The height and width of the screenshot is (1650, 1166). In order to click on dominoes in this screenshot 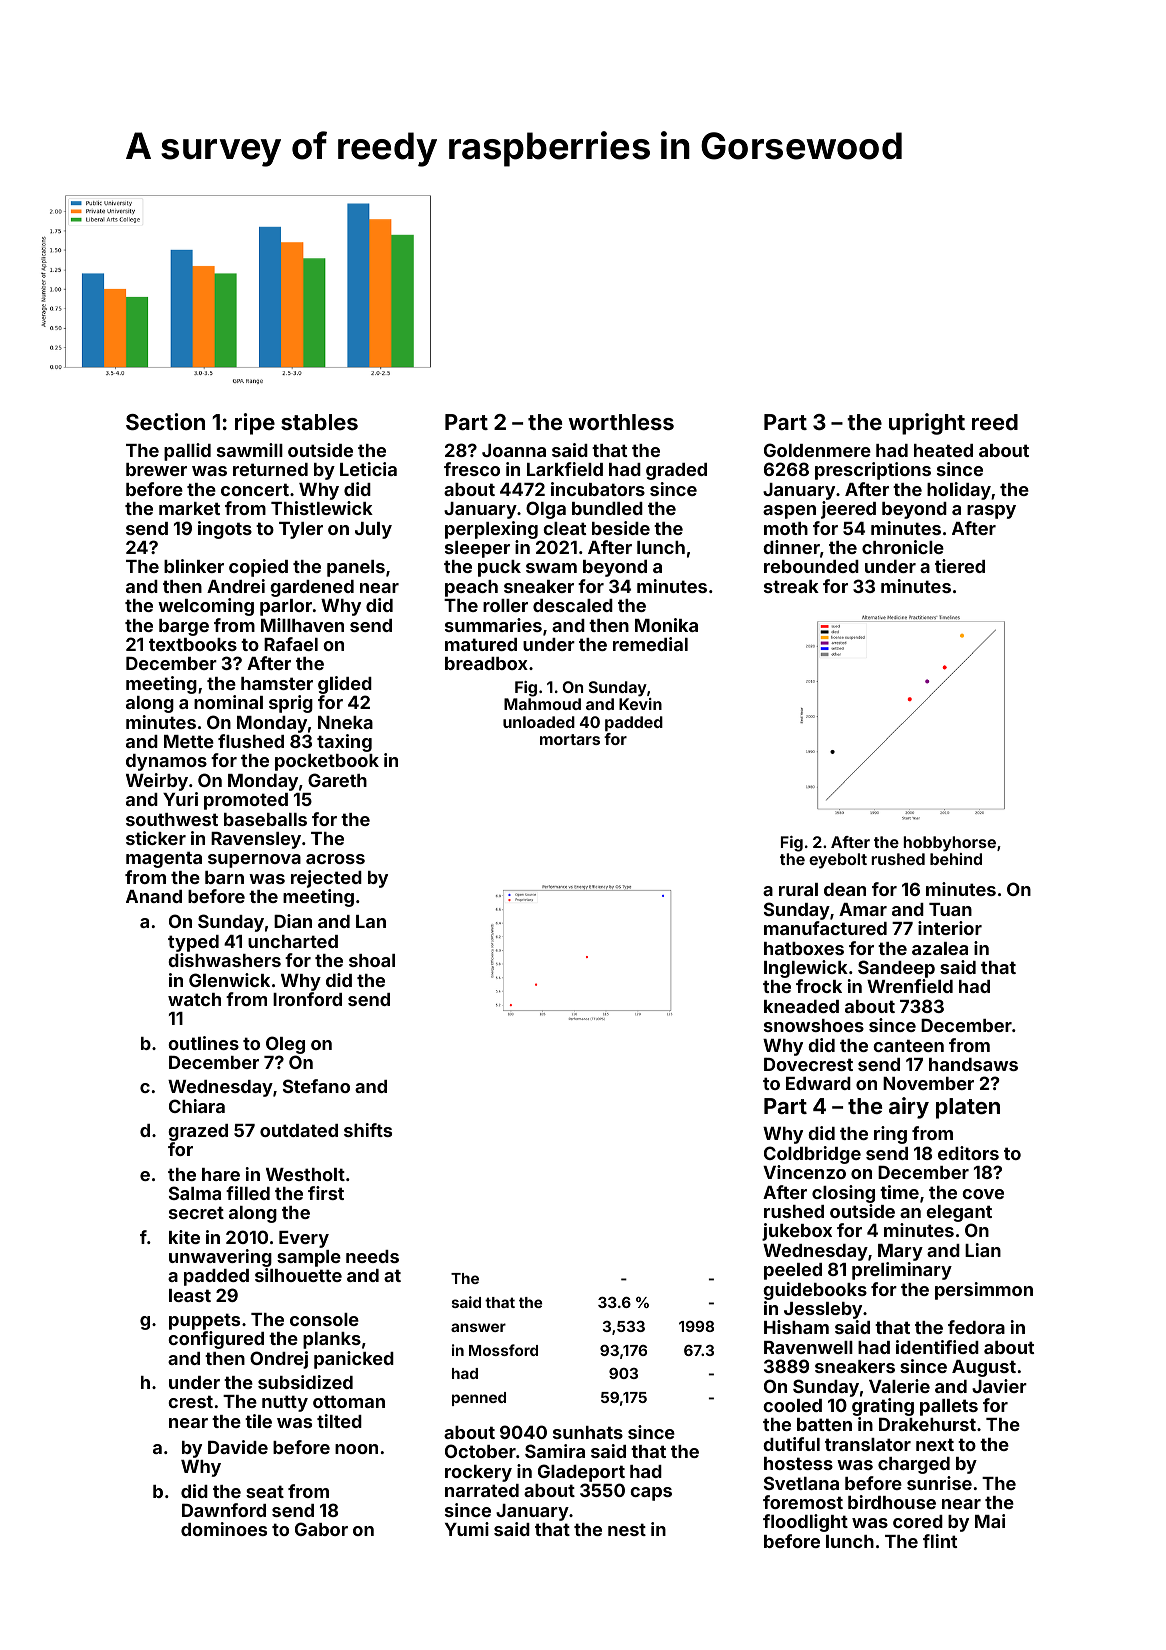, I will do `click(224, 1529)`.
